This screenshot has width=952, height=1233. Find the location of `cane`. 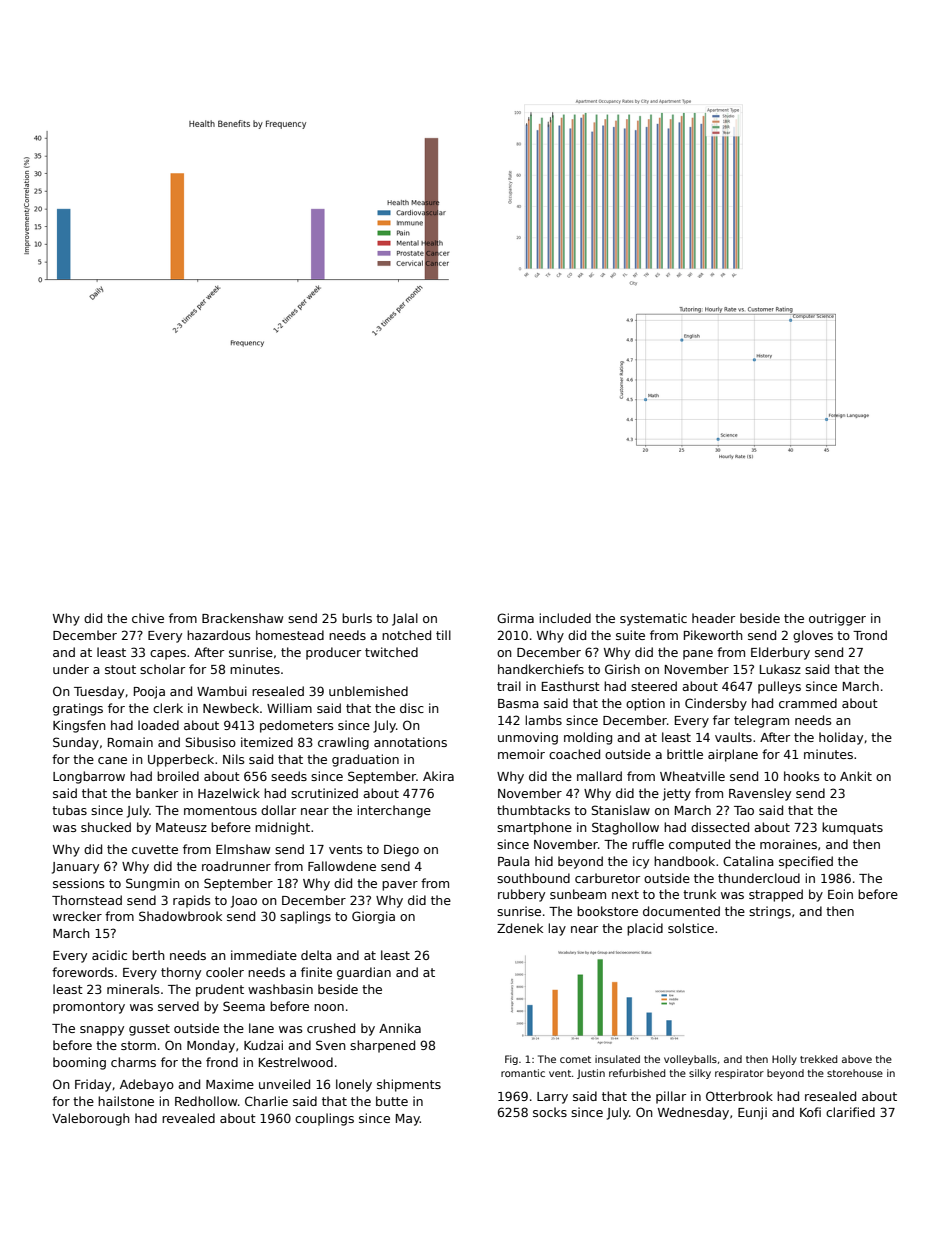

cane is located at coordinates (112, 760).
